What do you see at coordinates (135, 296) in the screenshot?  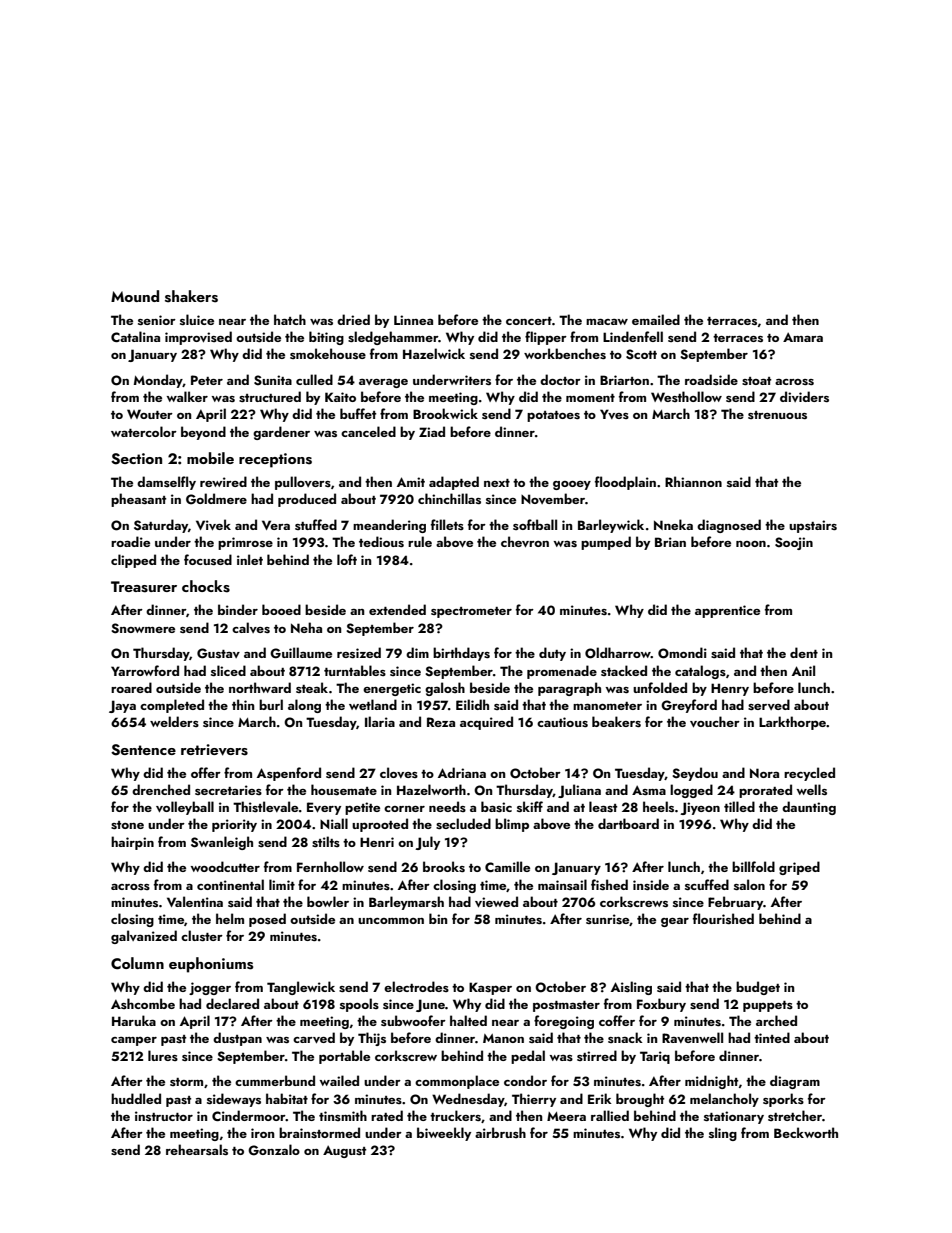 I see `Mound` at bounding box center [135, 296].
